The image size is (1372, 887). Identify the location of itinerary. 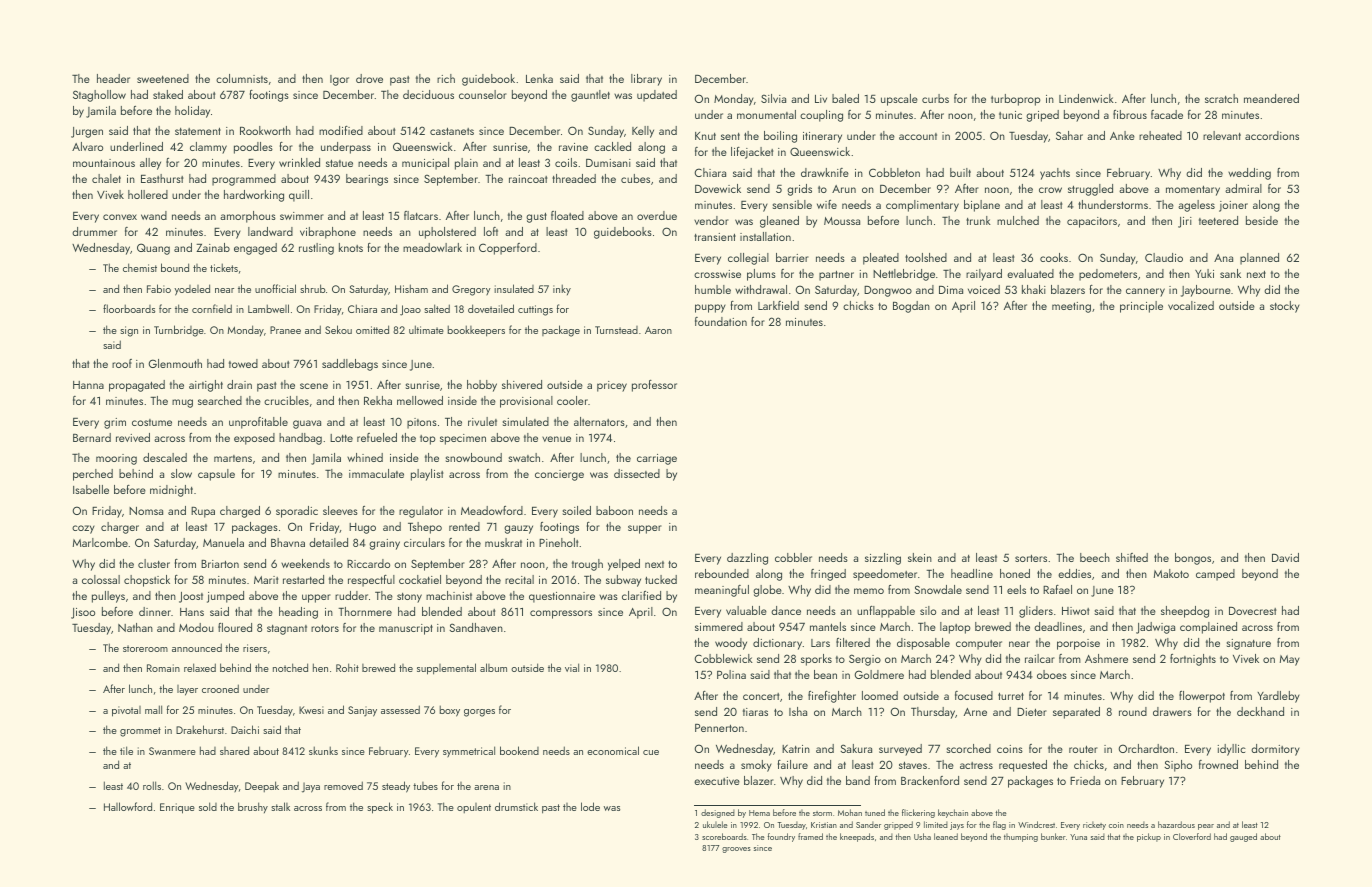
(822, 137).
